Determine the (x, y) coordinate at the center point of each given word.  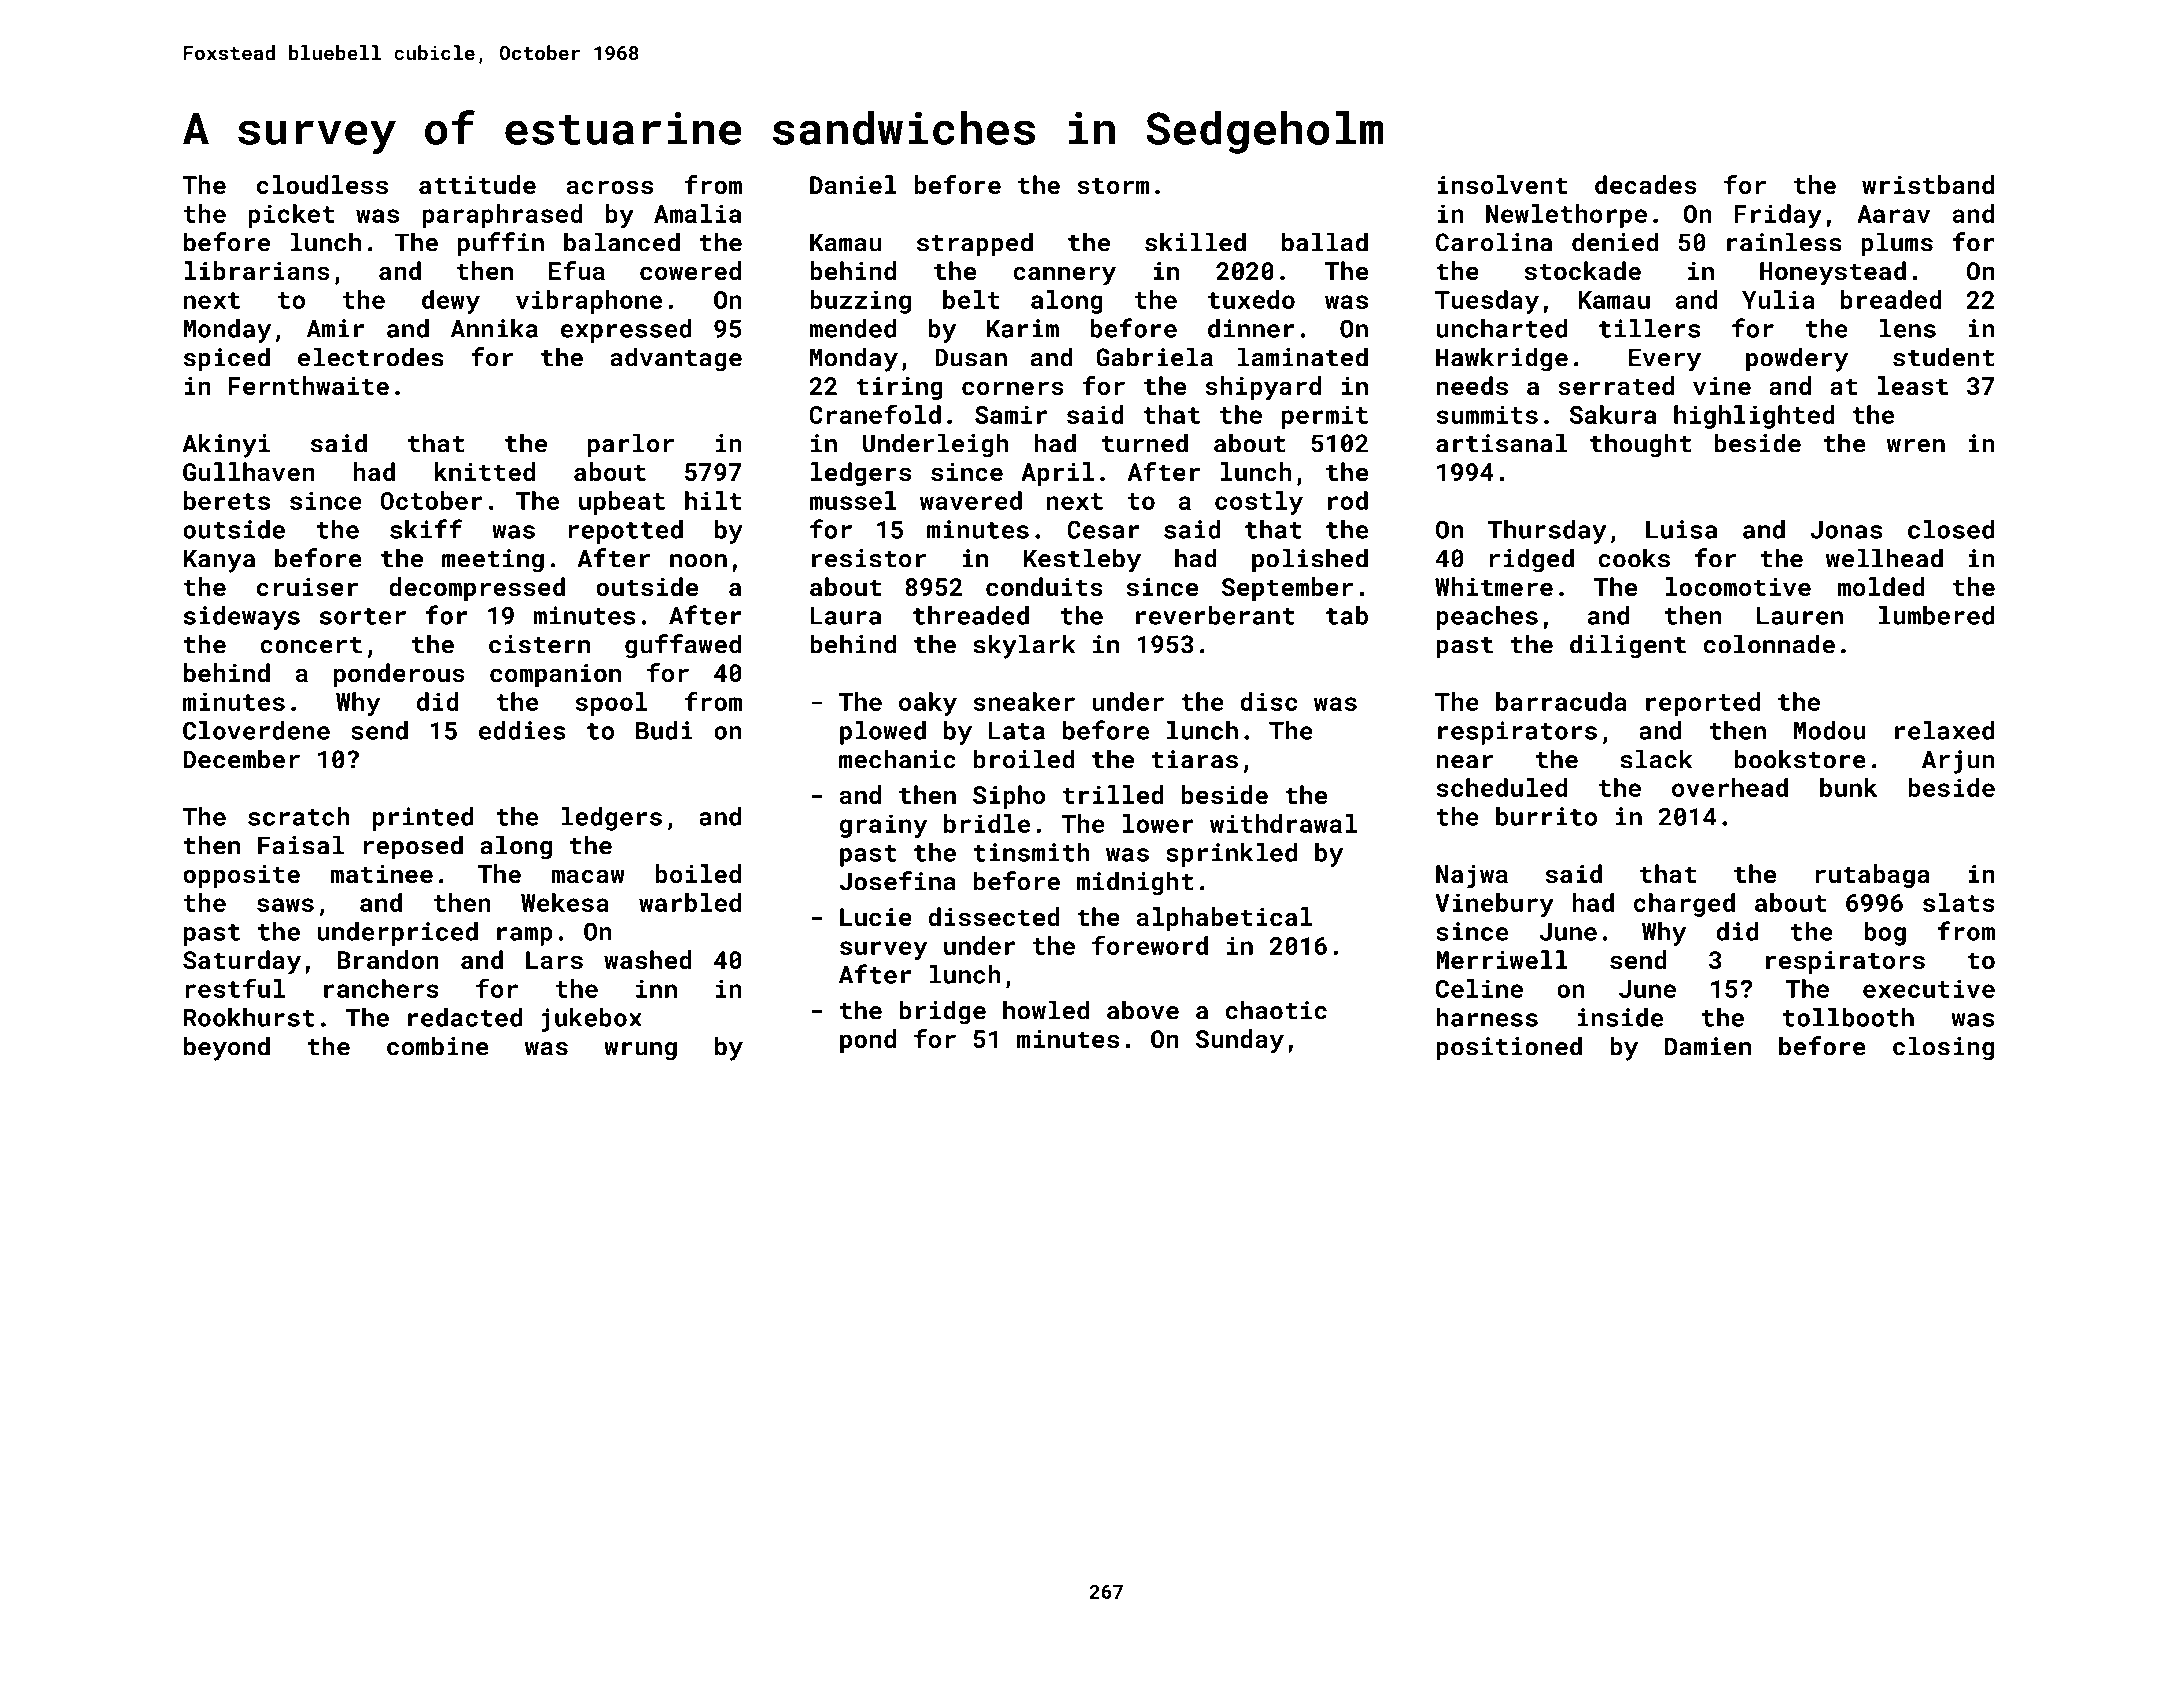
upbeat (622, 503)
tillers (1649, 328)
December (242, 759)
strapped (975, 244)
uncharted (1502, 328)
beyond (227, 1048)
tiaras (1195, 759)
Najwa (1472, 877)
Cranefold (875, 414)
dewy (451, 302)
